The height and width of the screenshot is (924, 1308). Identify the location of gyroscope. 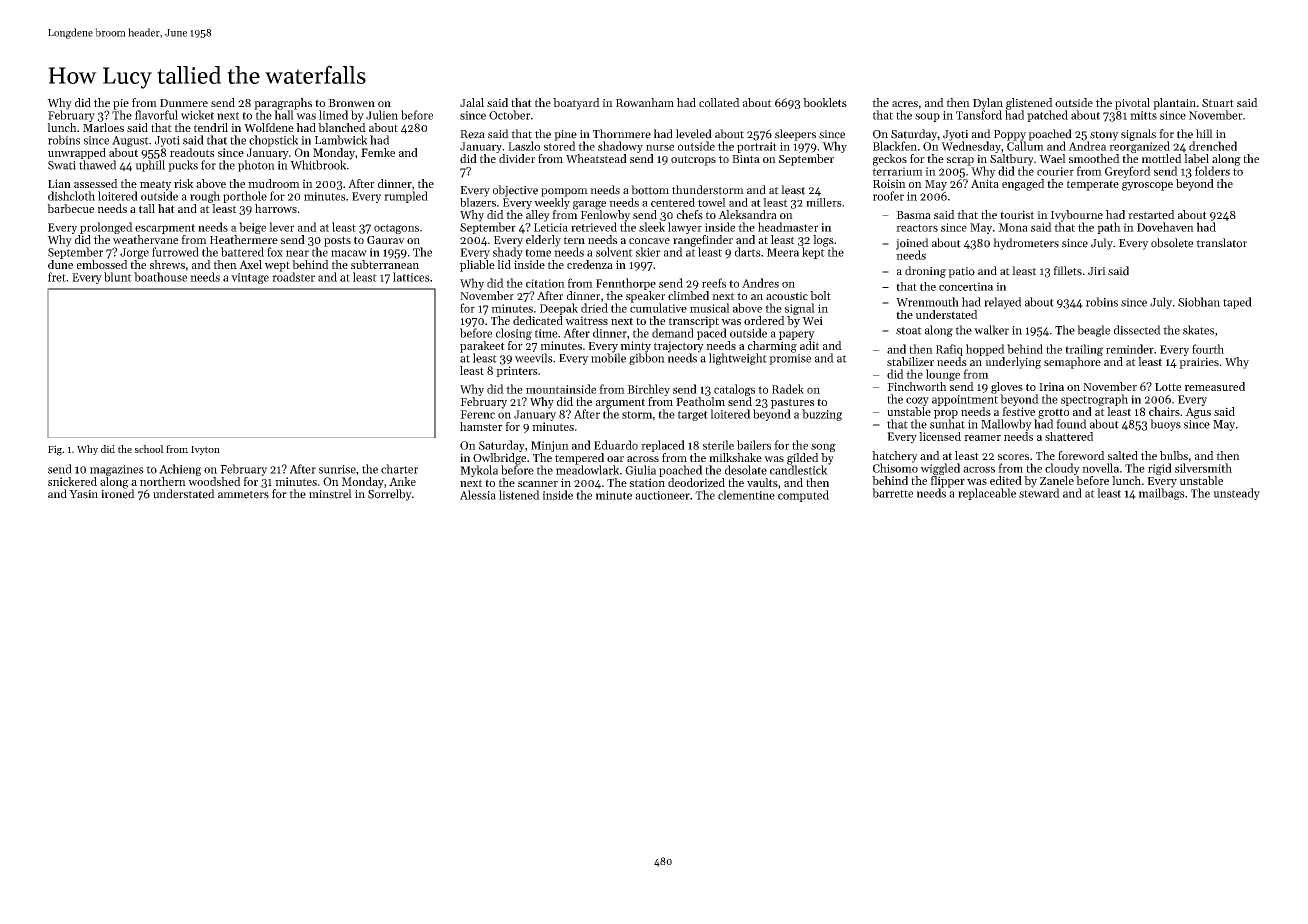
(1147, 186).
